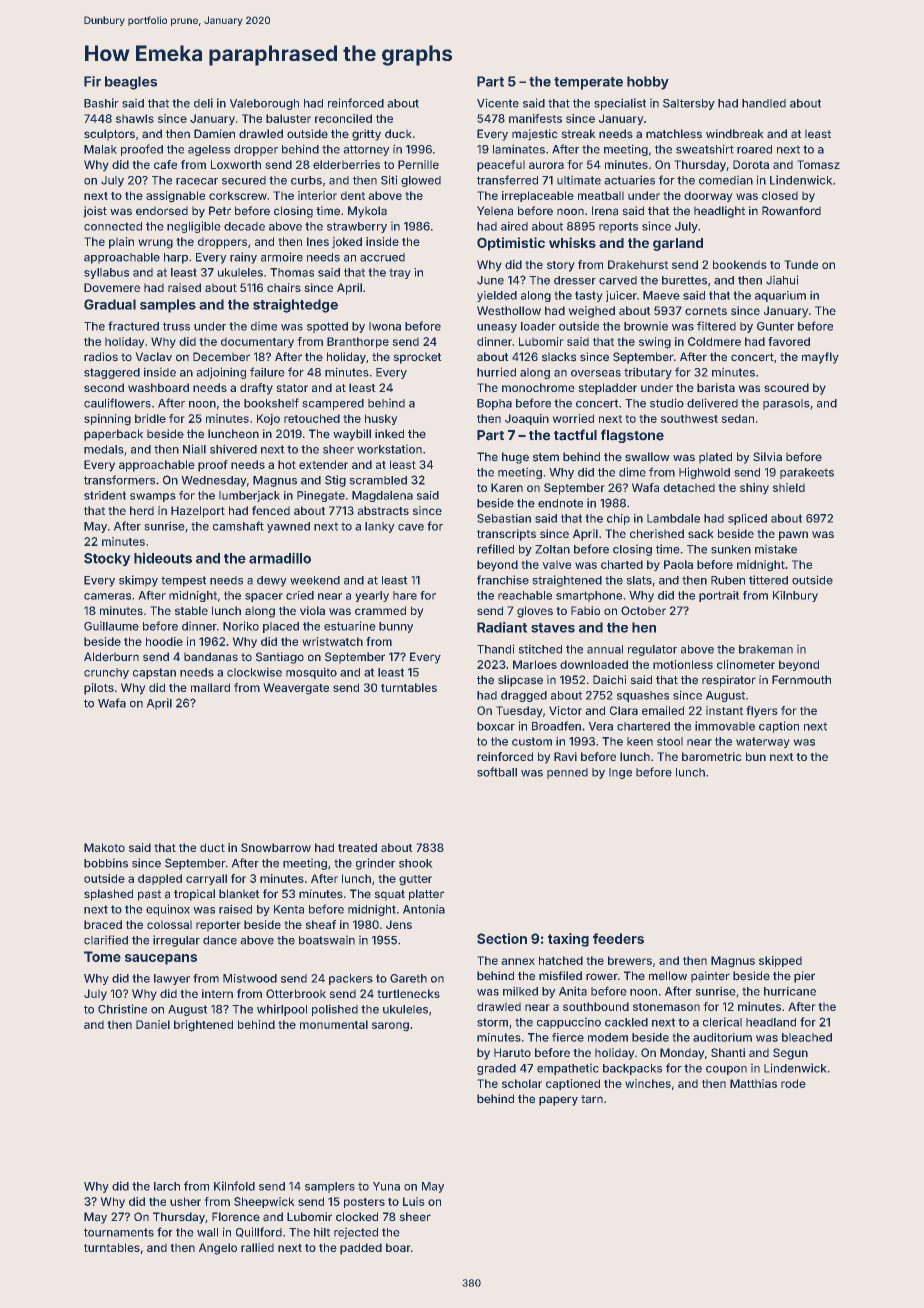 The image size is (924, 1308). Describe the element at coordinates (704, 473) in the screenshot. I see `Highwold` at that location.
